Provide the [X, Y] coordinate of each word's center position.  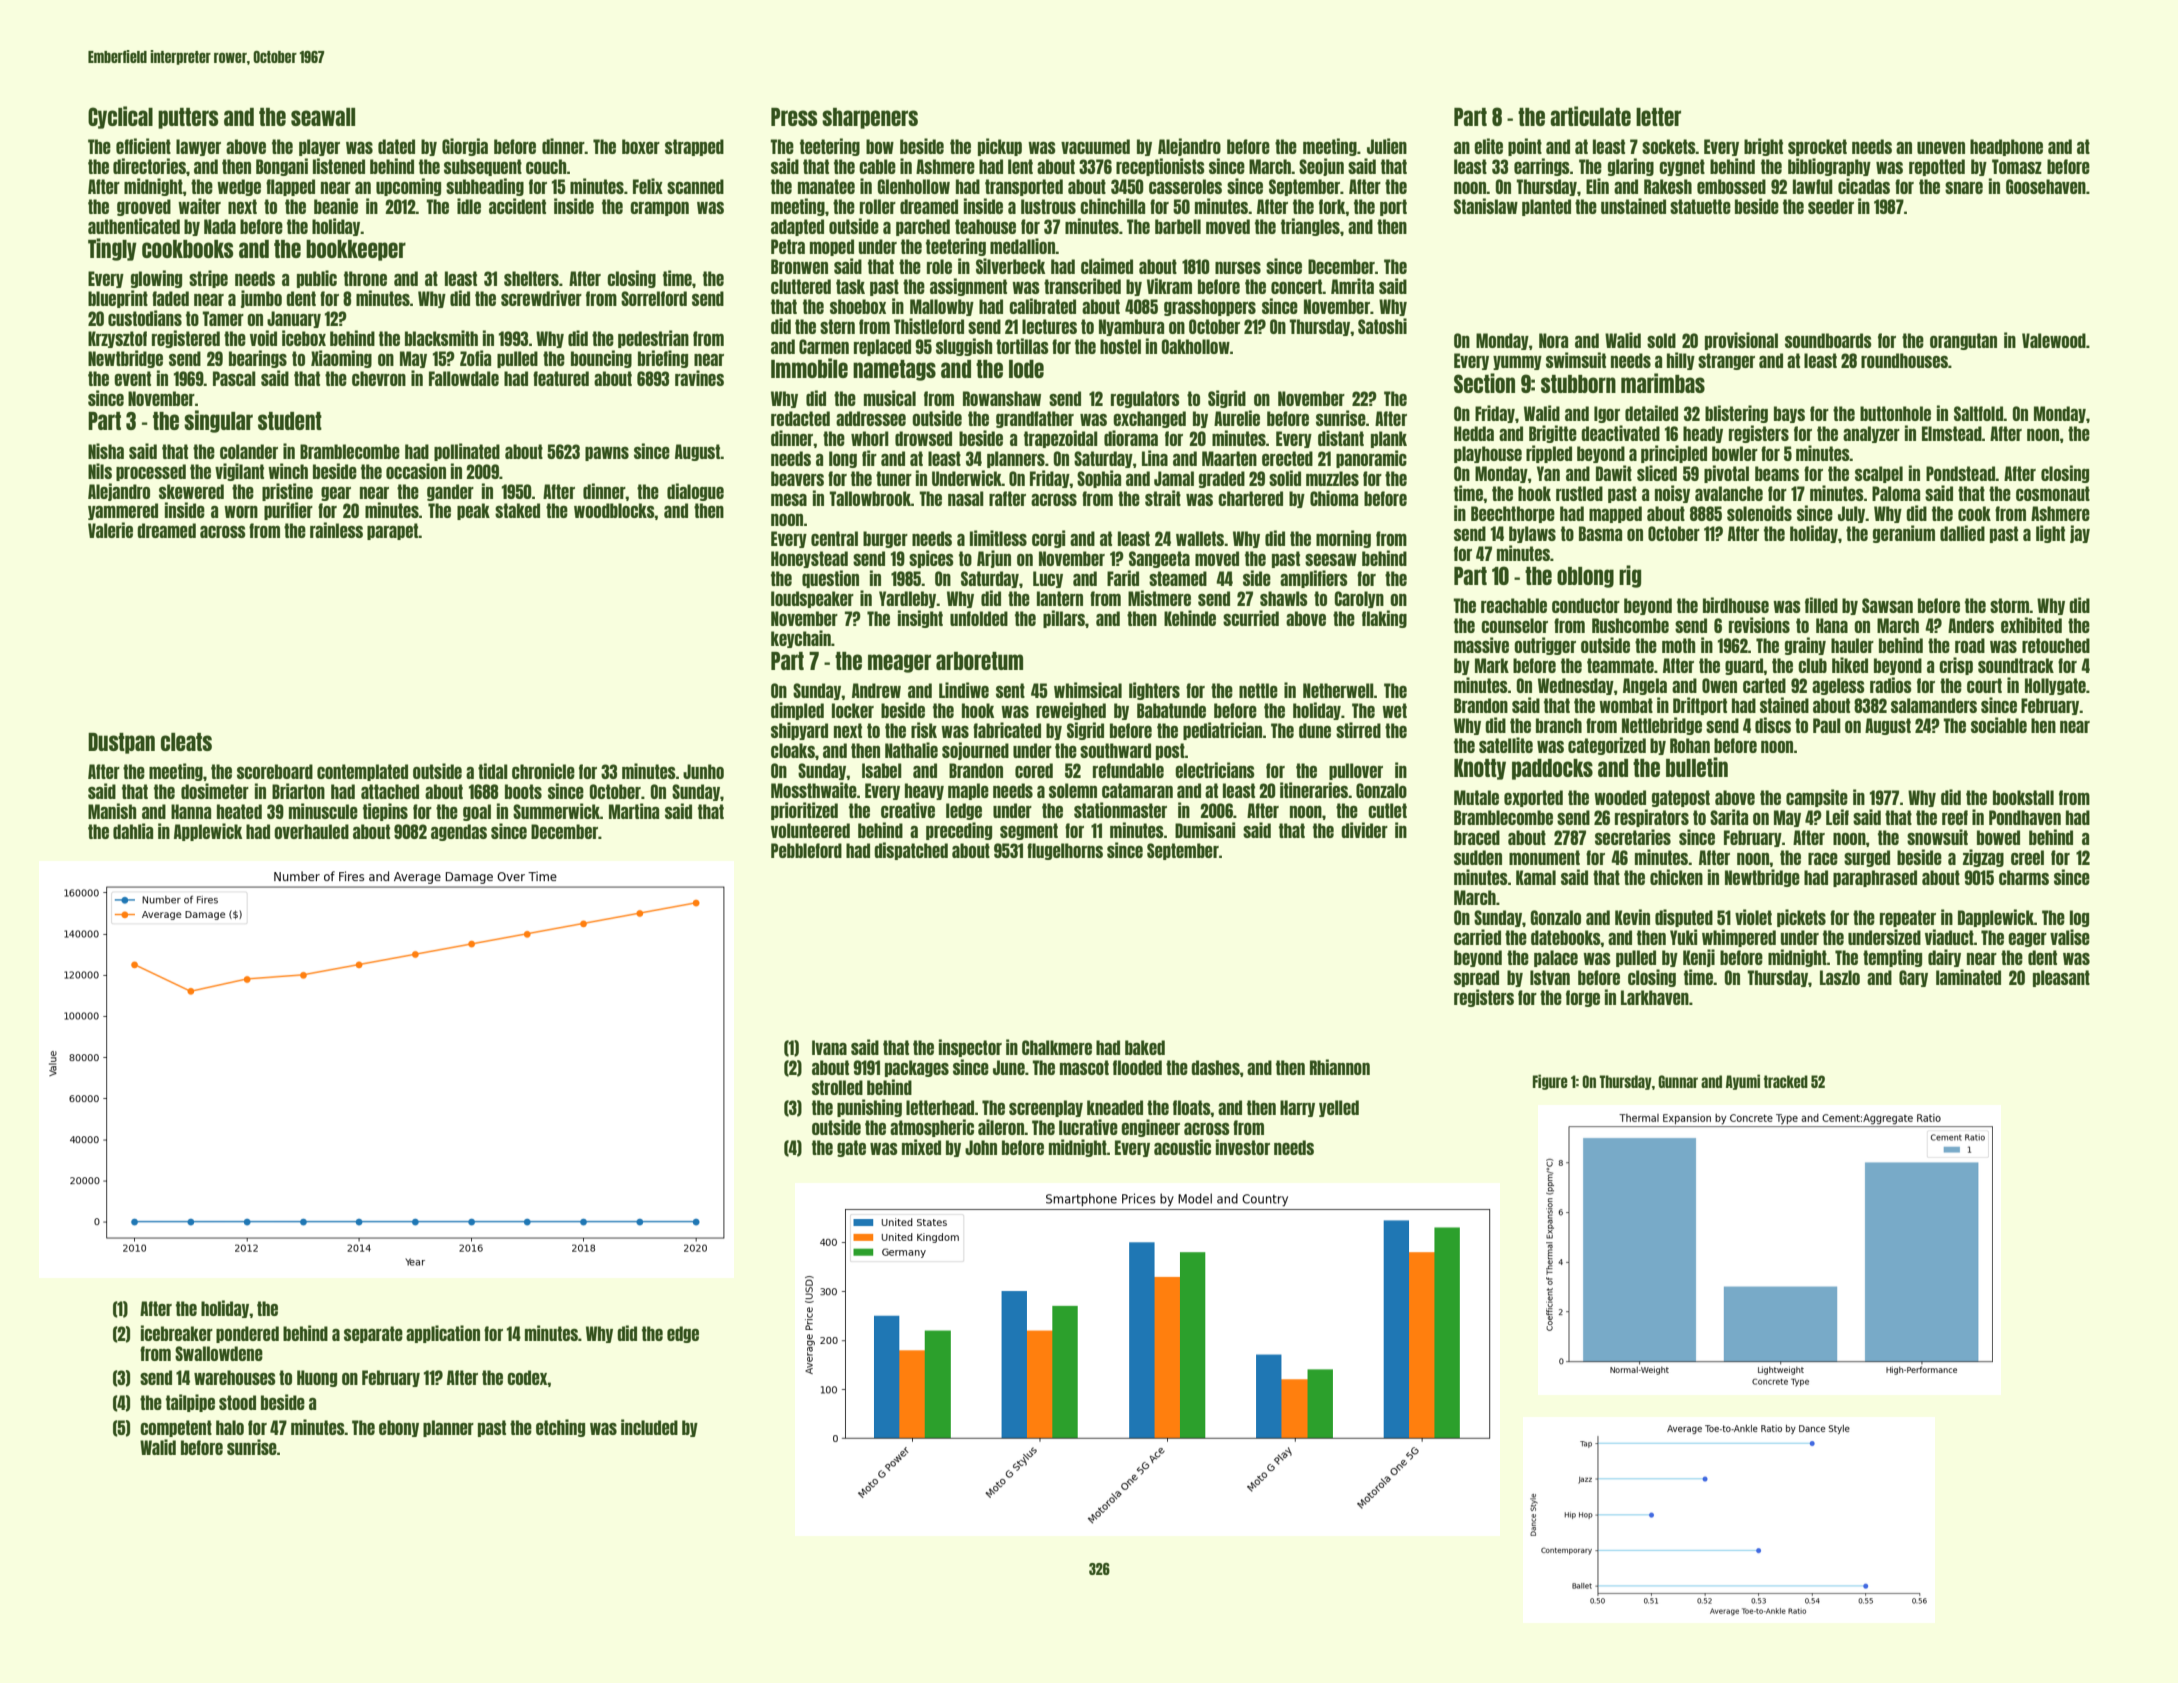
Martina [634, 811]
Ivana [829, 1047]
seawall [323, 117]
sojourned [975, 751]
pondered [247, 1334]
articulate [1590, 116]
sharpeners [870, 118]
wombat [1626, 705]
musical [890, 398]
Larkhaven [1655, 997]
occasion [416, 471]
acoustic [1182, 1147]
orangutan [1963, 341]
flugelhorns [1065, 851]
